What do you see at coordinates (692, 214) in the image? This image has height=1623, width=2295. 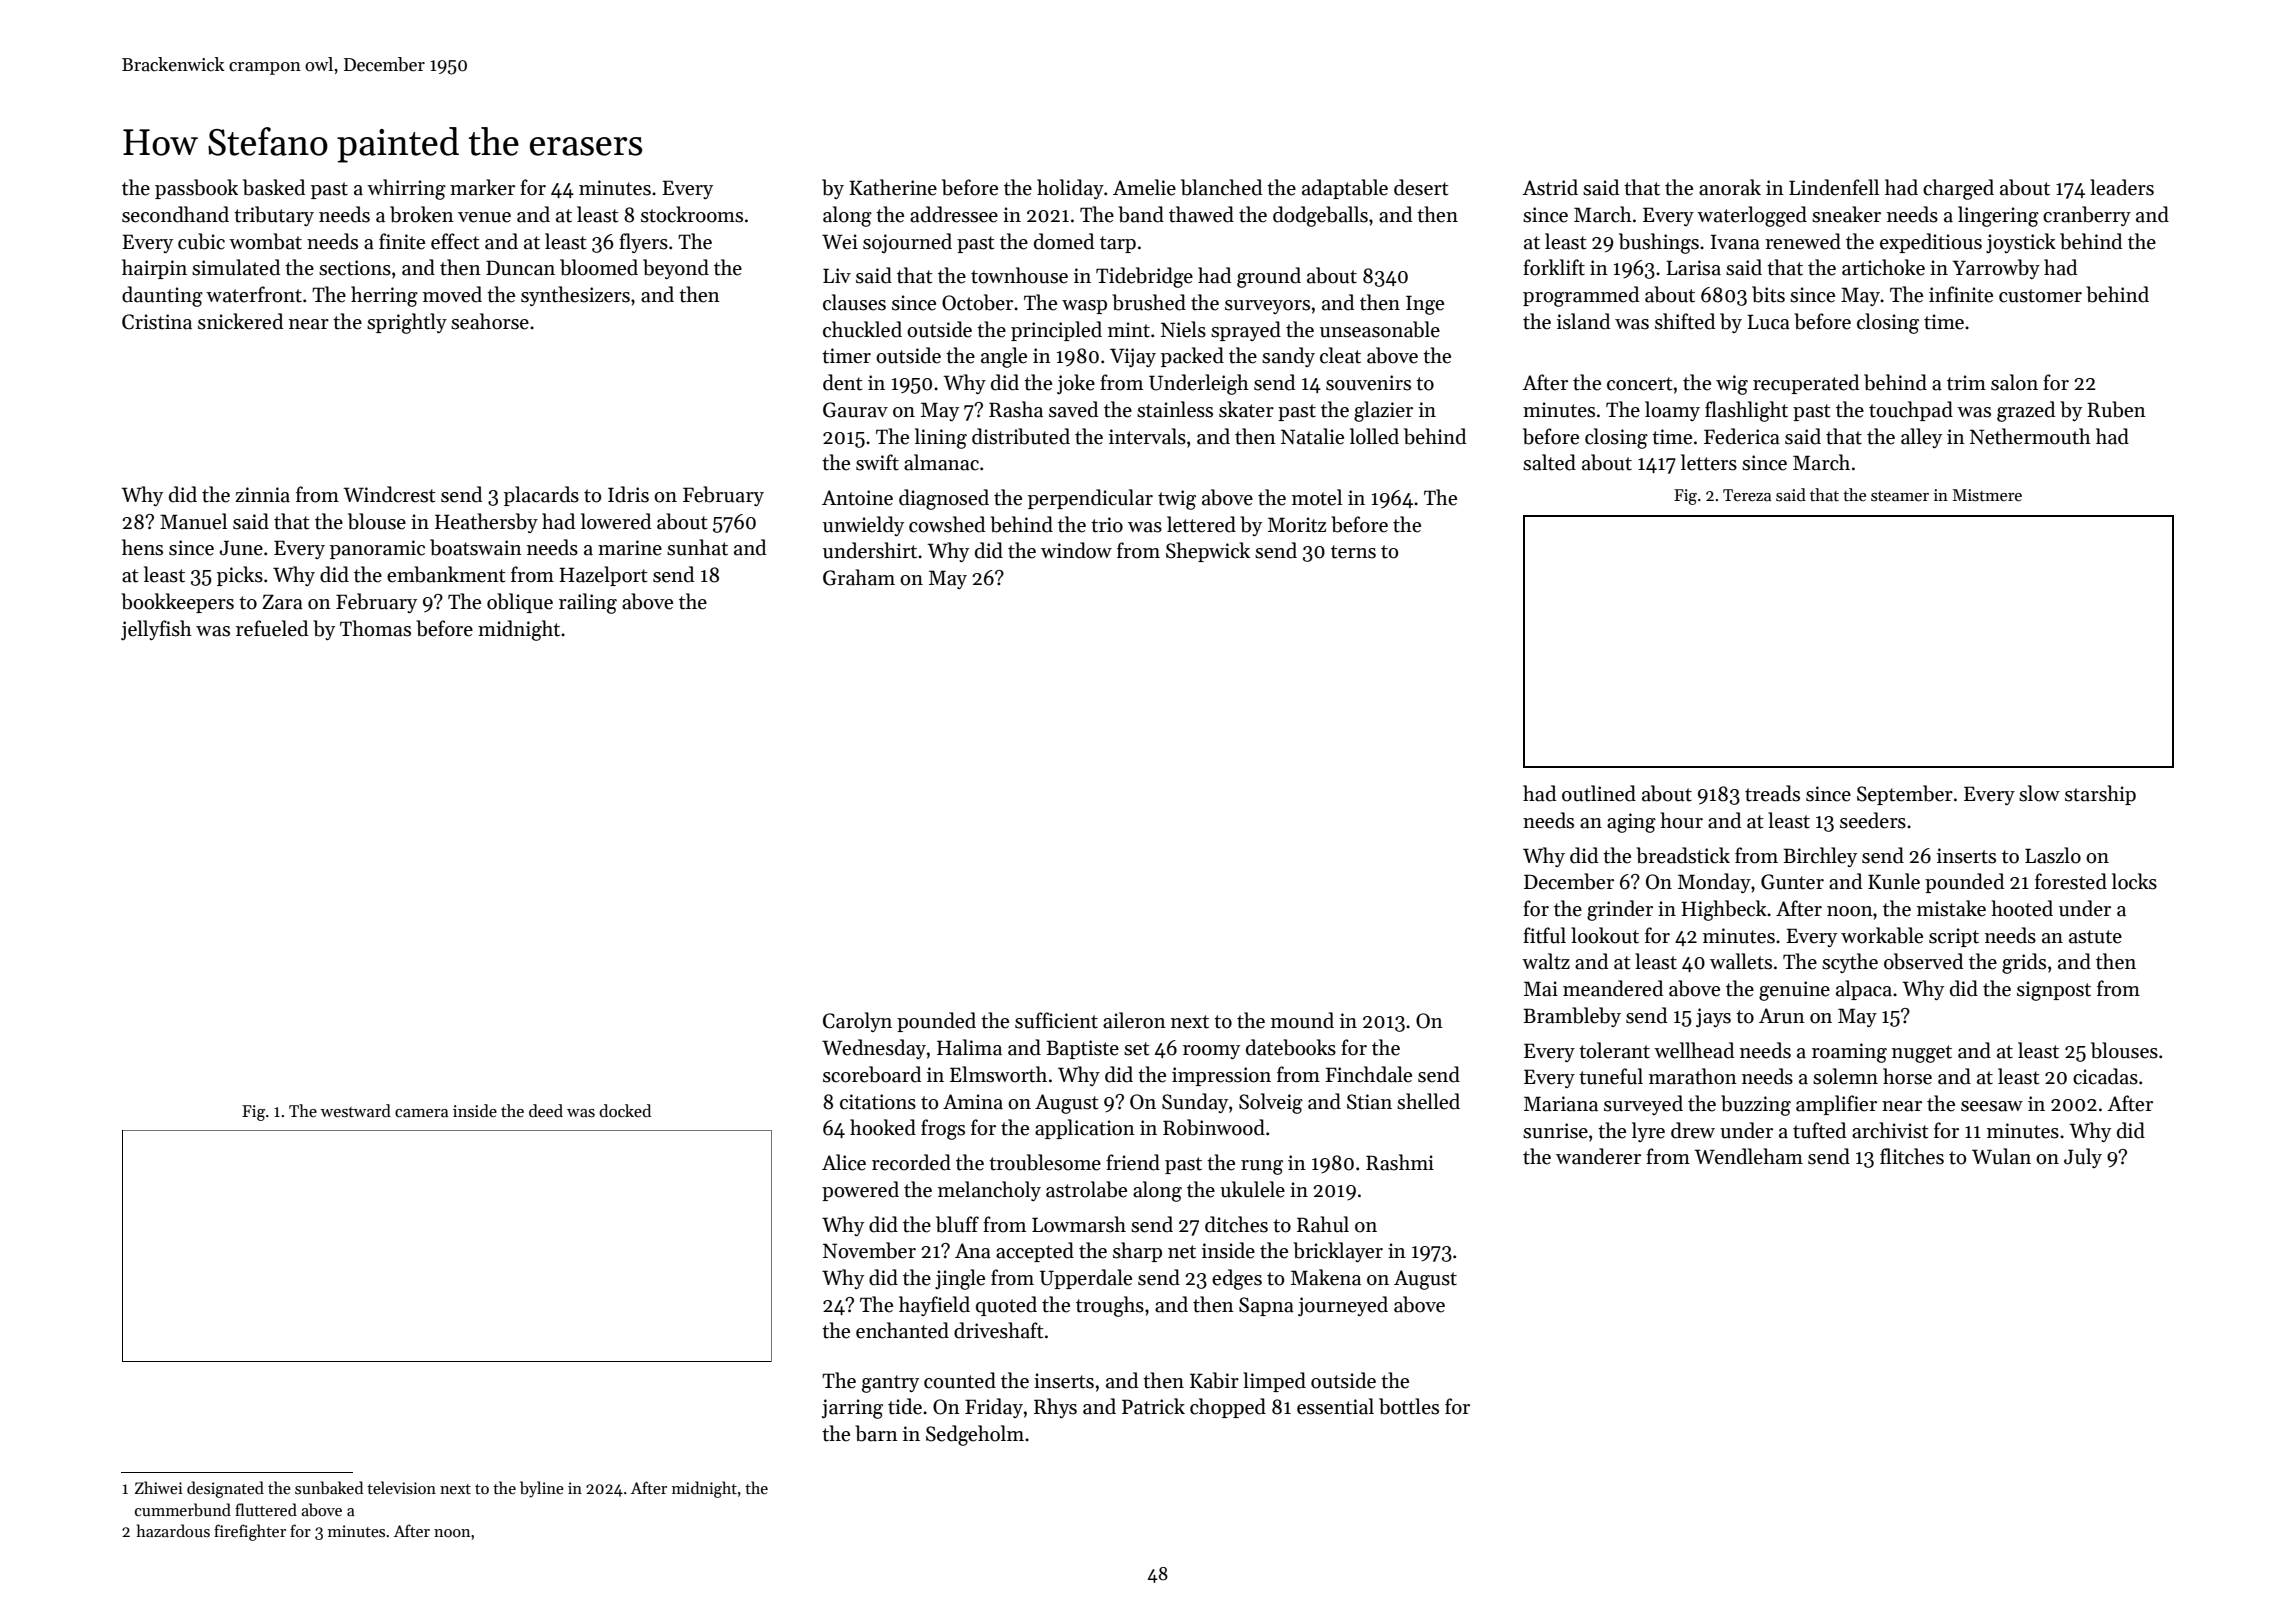 I see `stockrooms` at bounding box center [692, 214].
